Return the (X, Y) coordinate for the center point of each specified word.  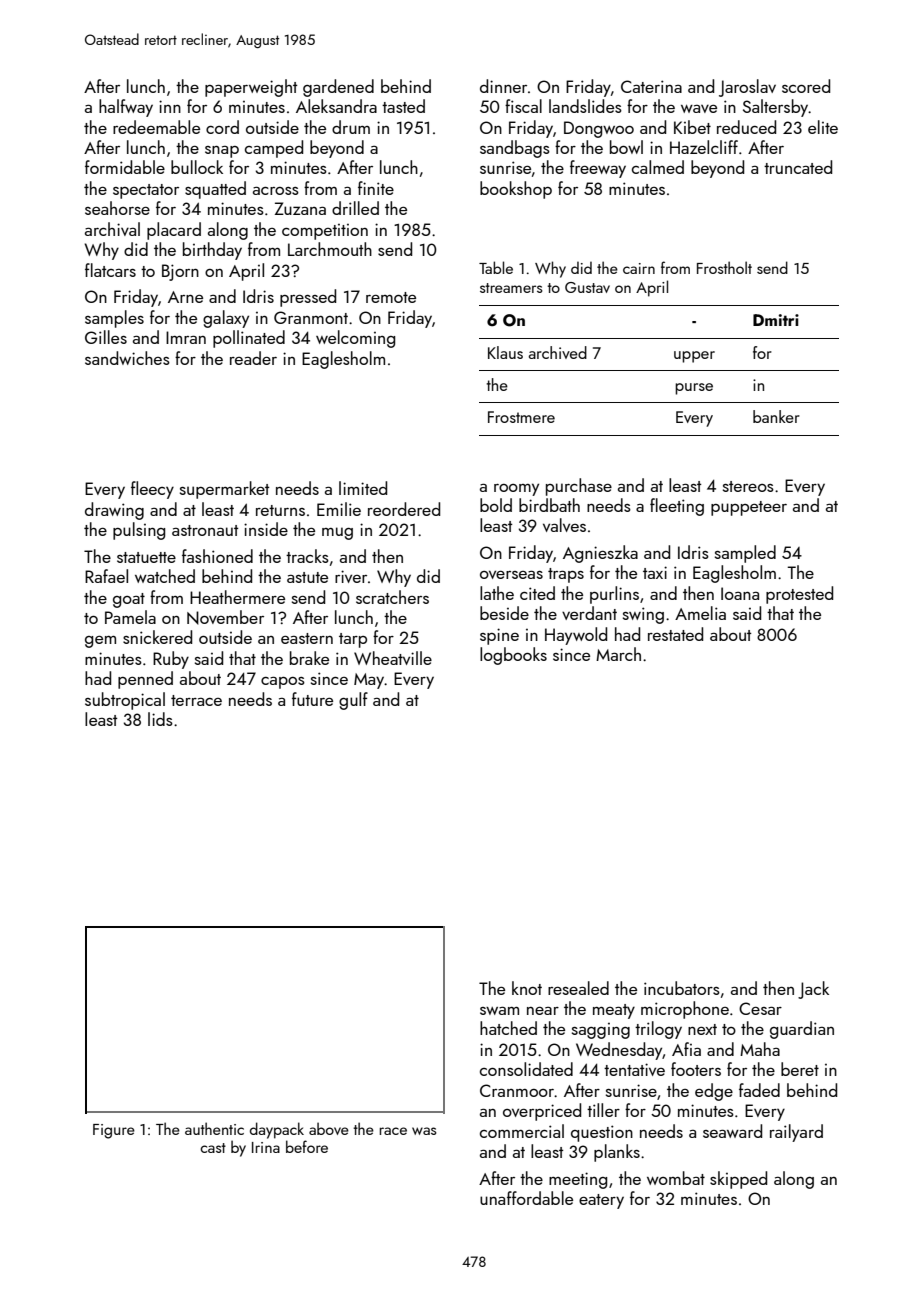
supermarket (224, 490)
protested (799, 595)
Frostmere (521, 417)
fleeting (677, 507)
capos (283, 683)
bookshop (516, 190)
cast (213, 1148)
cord (222, 127)
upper (694, 357)
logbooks (513, 656)
